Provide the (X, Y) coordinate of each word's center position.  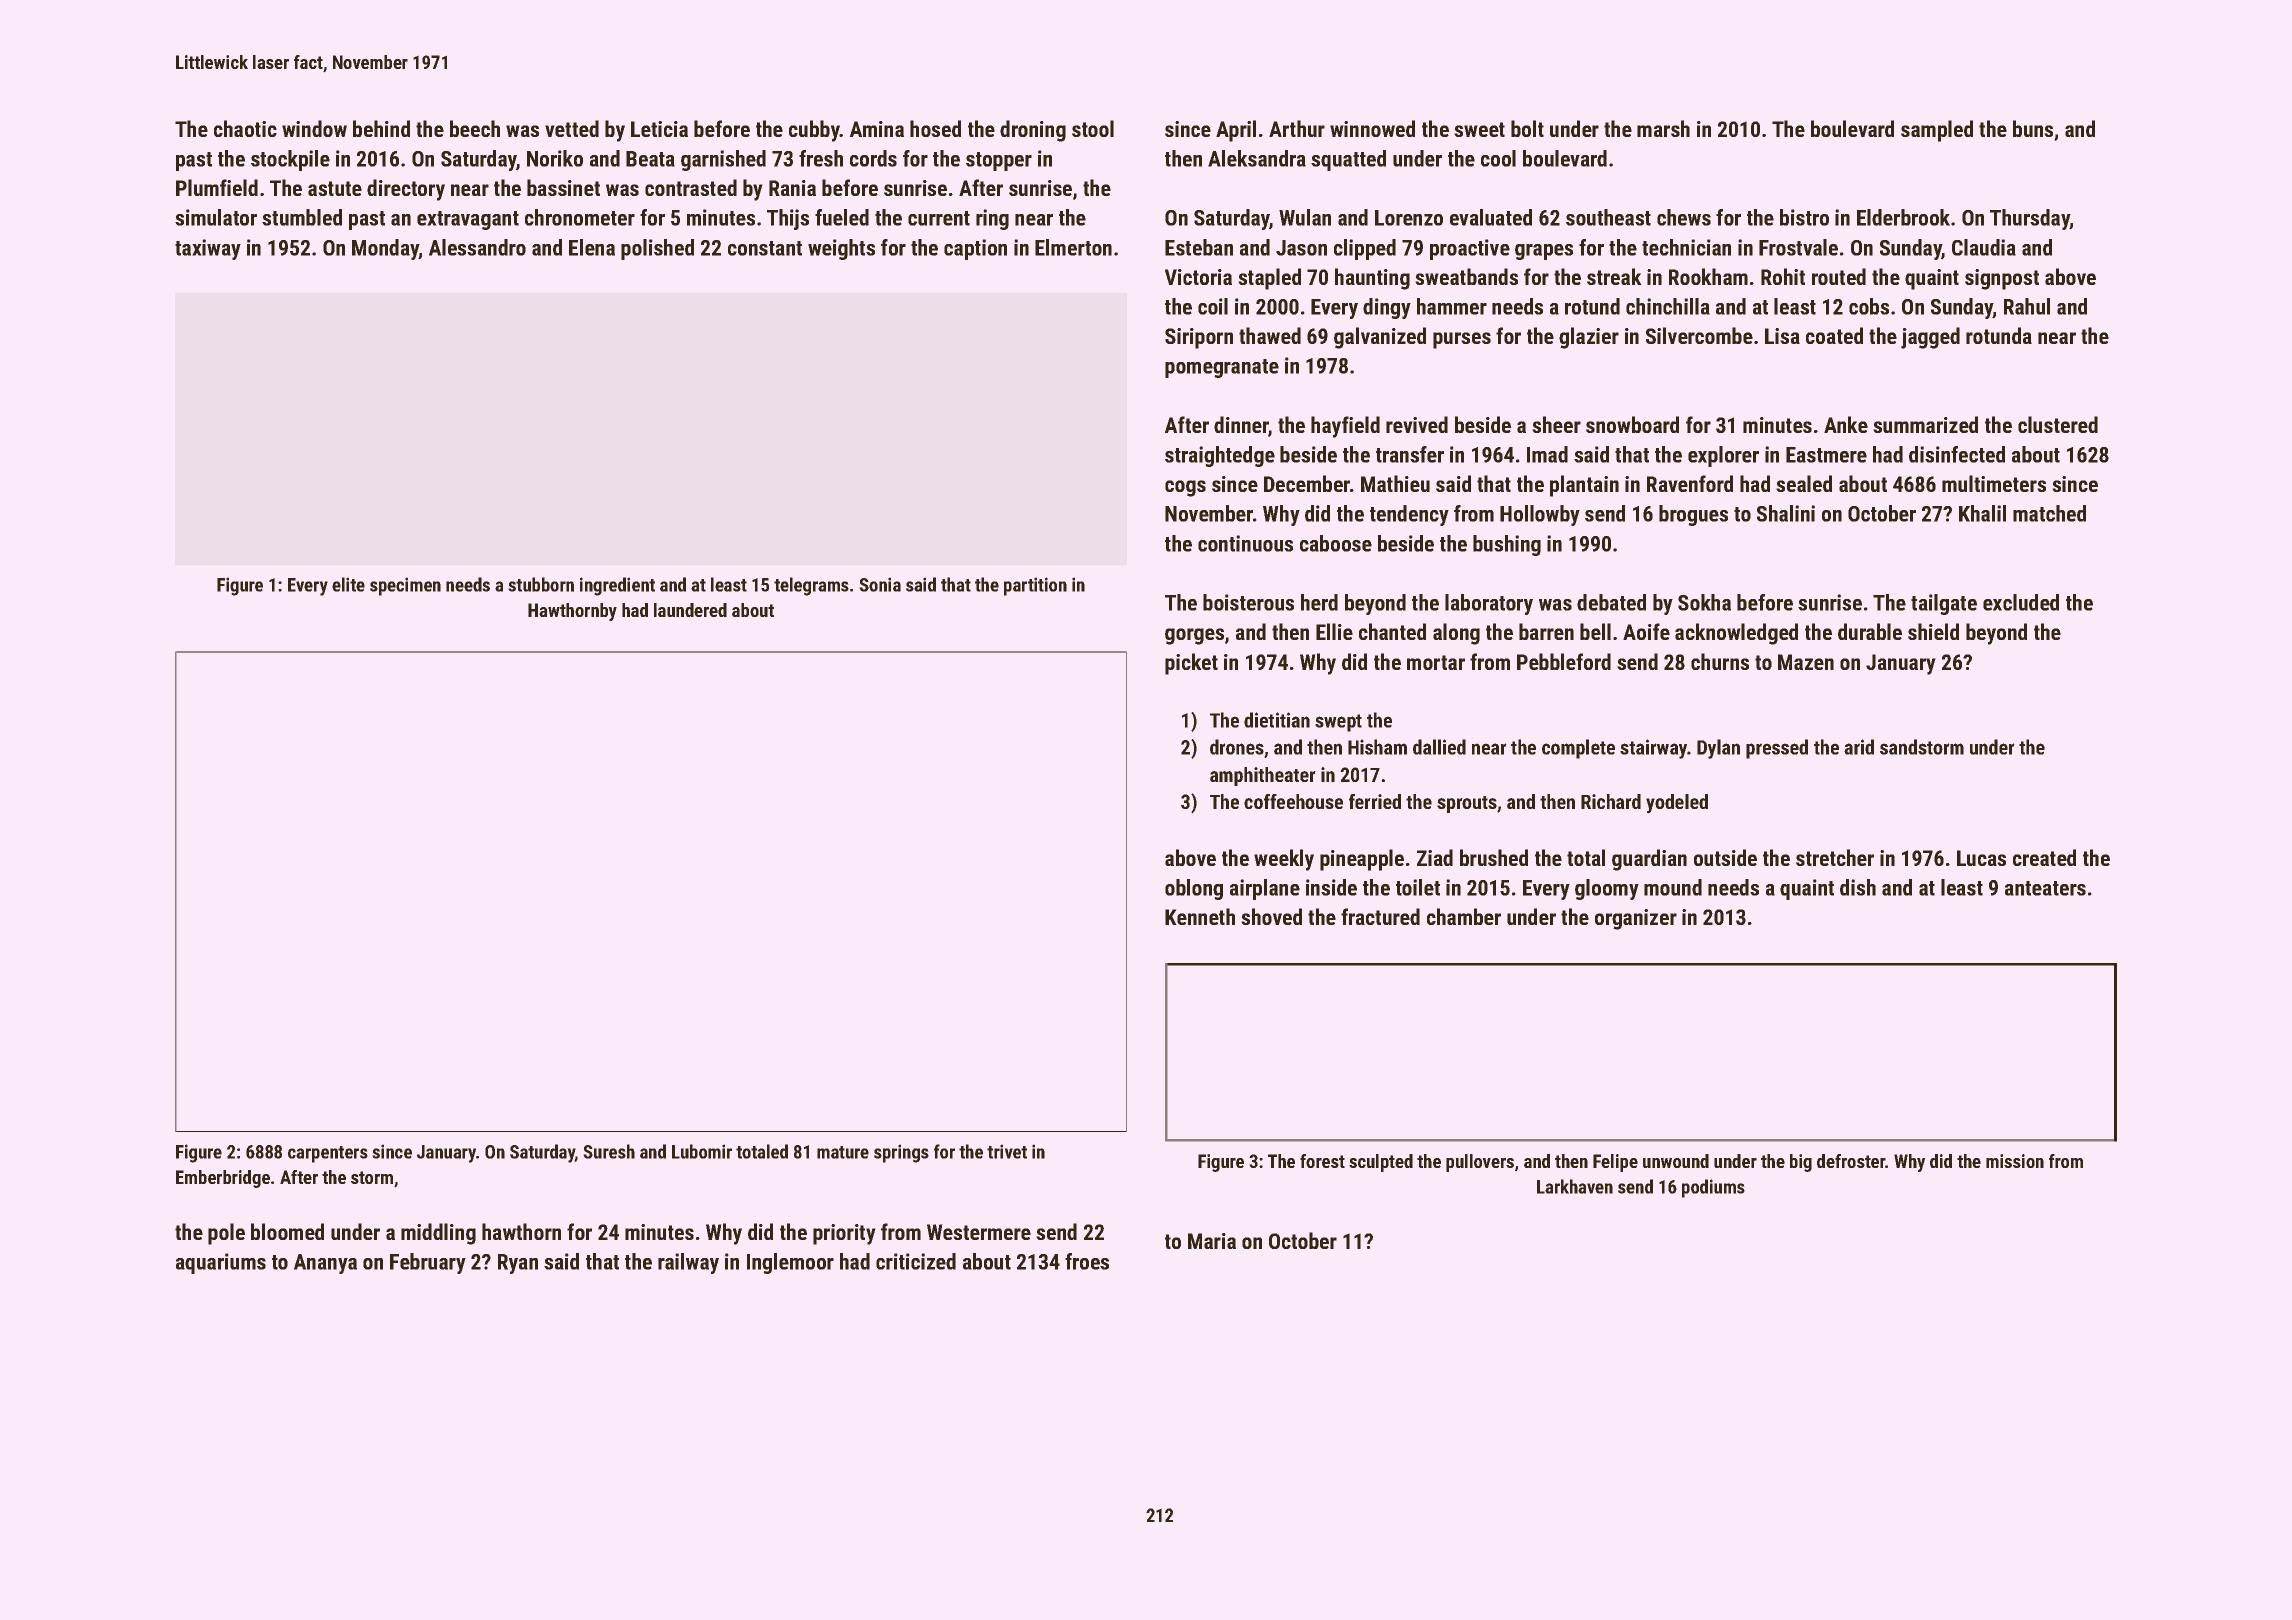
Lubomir (702, 1151)
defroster (1851, 1161)
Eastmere (1826, 455)
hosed (935, 128)
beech (475, 128)
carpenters (328, 1154)
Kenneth (1200, 916)
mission (2015, 1161)
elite (348, 584)
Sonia (880, 585)
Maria (1212, 1241)
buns (2033, 128)
